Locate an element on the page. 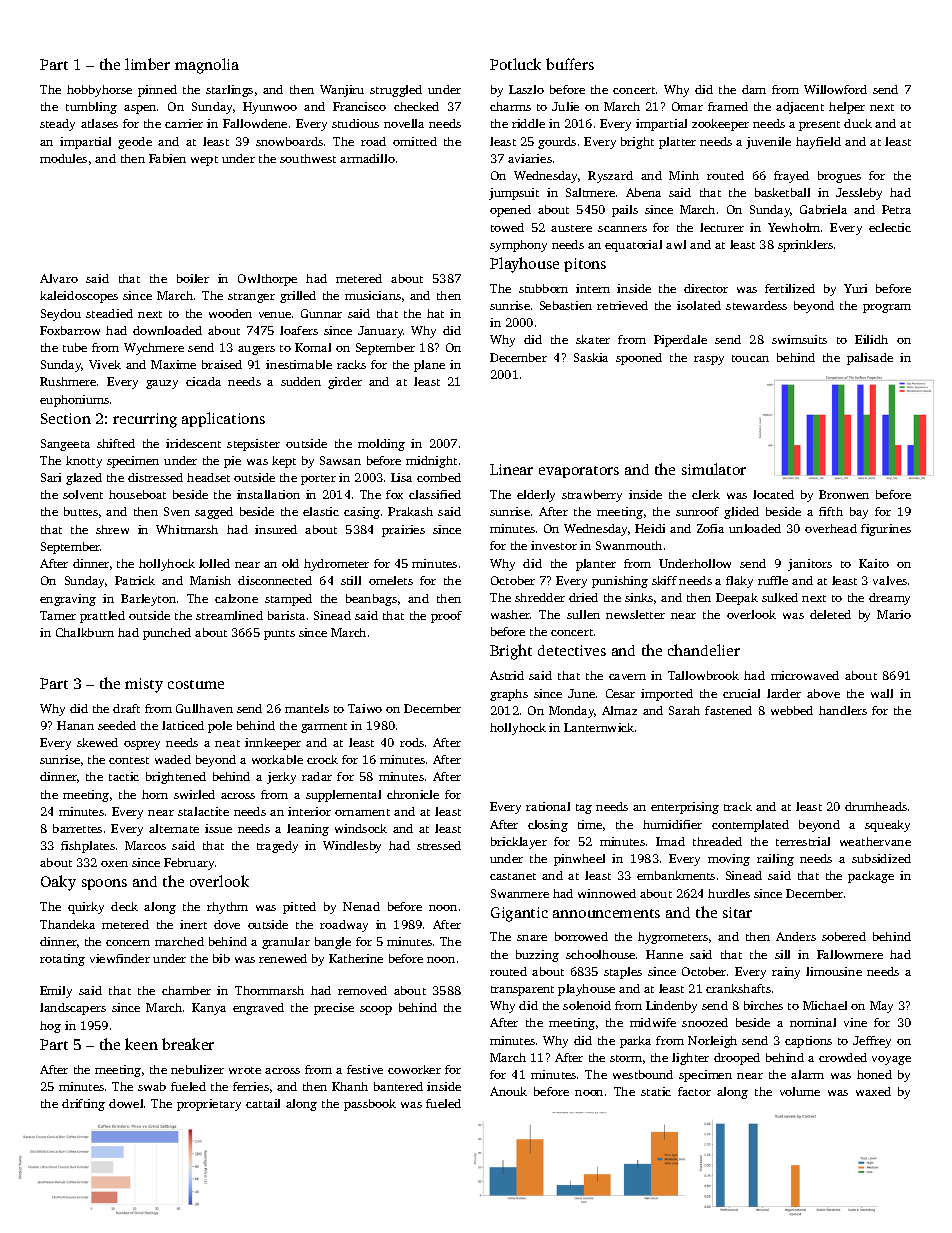 The width and height of the page is (952, 1233). static is located at coordinates (656, 1091).
